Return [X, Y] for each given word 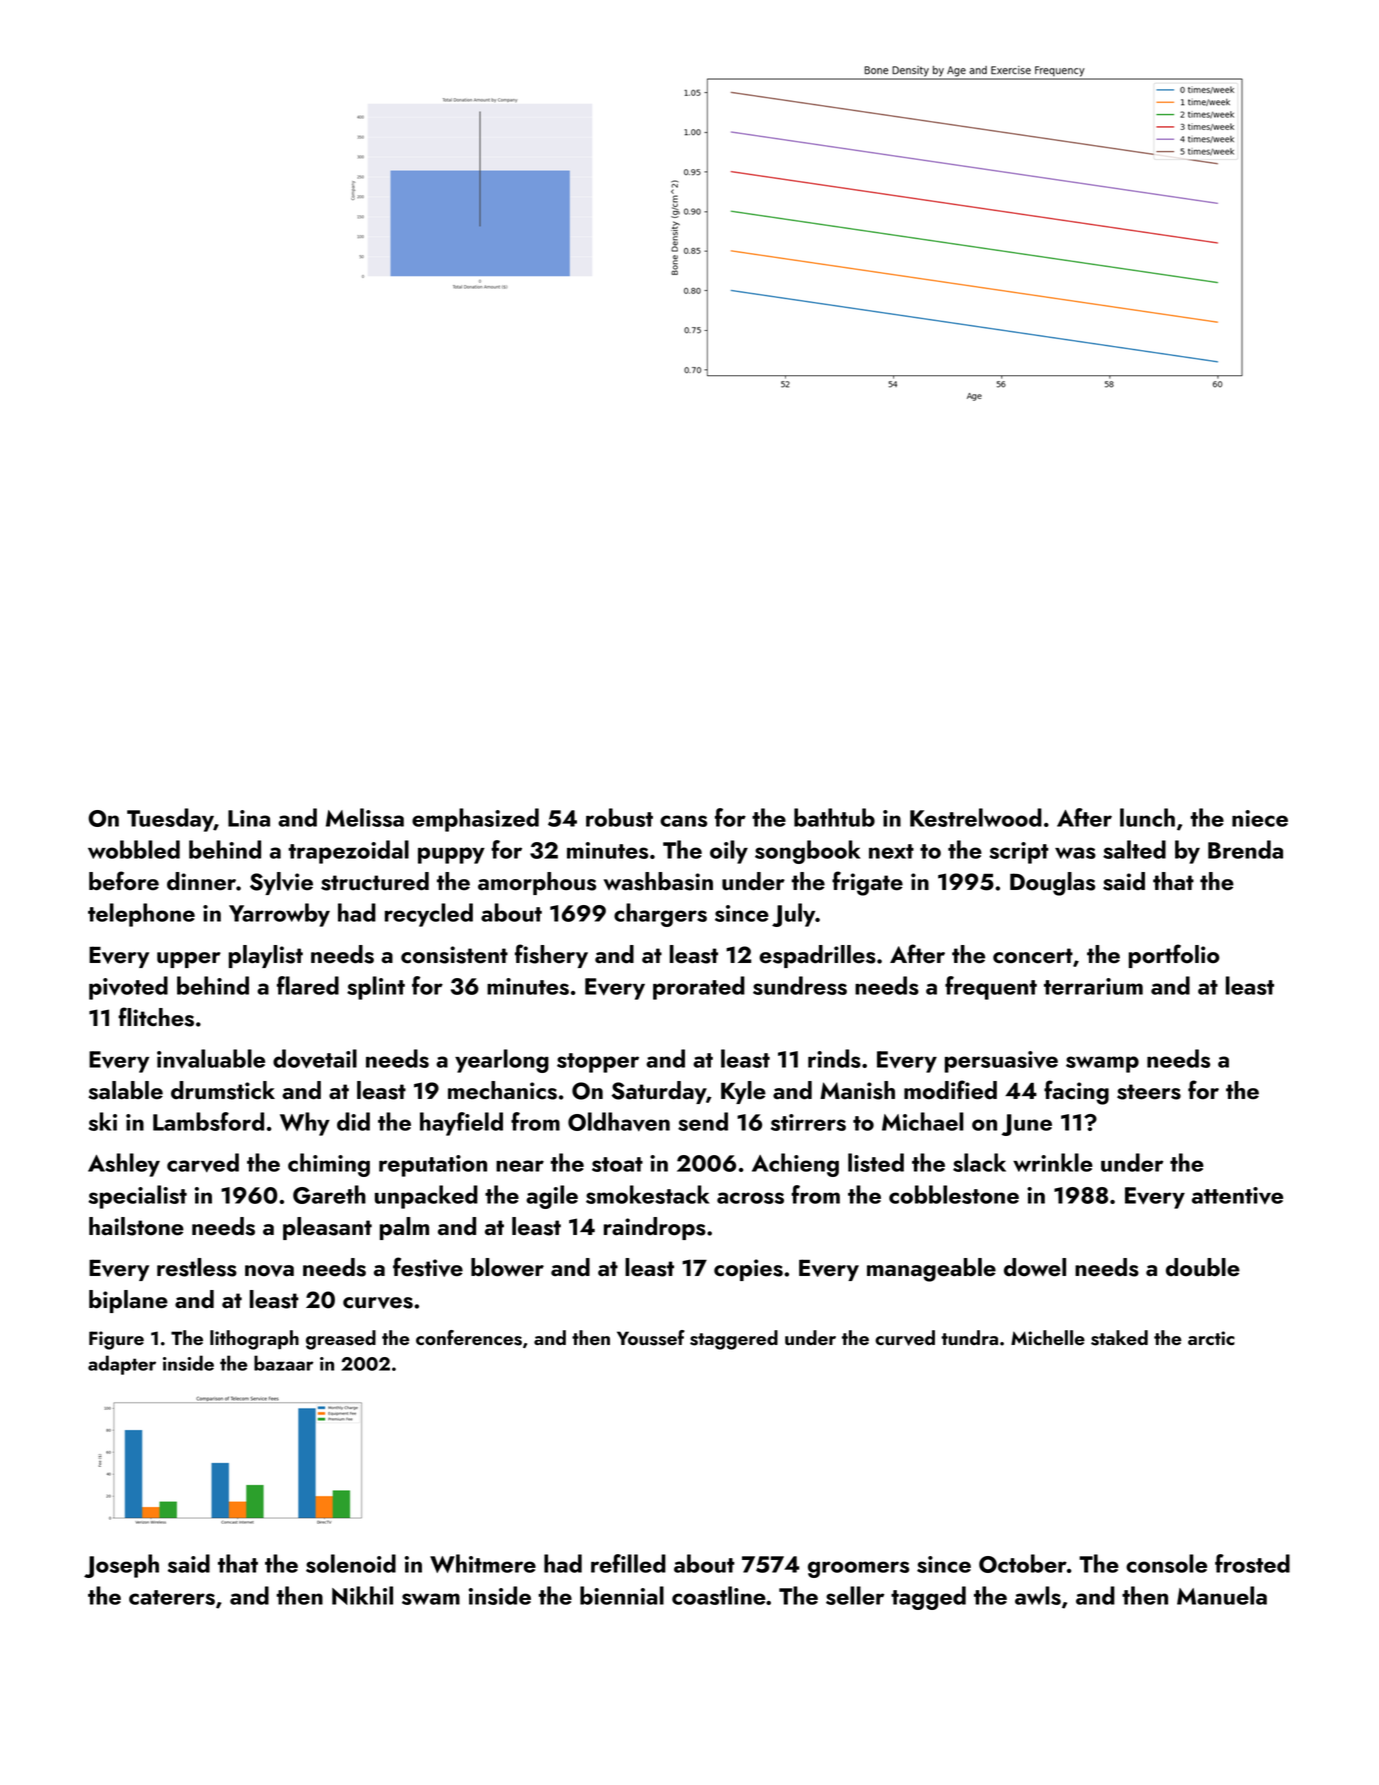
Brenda [1245, 849]
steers [1149, 1092]
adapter [122, 1365]
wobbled [134, 849]
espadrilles [817, 956]
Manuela [1222, 1595]
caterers [172, 1597]
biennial [622, 1595]
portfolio [1174, 956]
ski [102, 1121]
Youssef [651, 1338]
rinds [834, 1058]
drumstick [223, 1090]
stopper [598, 1063]
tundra [969, 1337]
